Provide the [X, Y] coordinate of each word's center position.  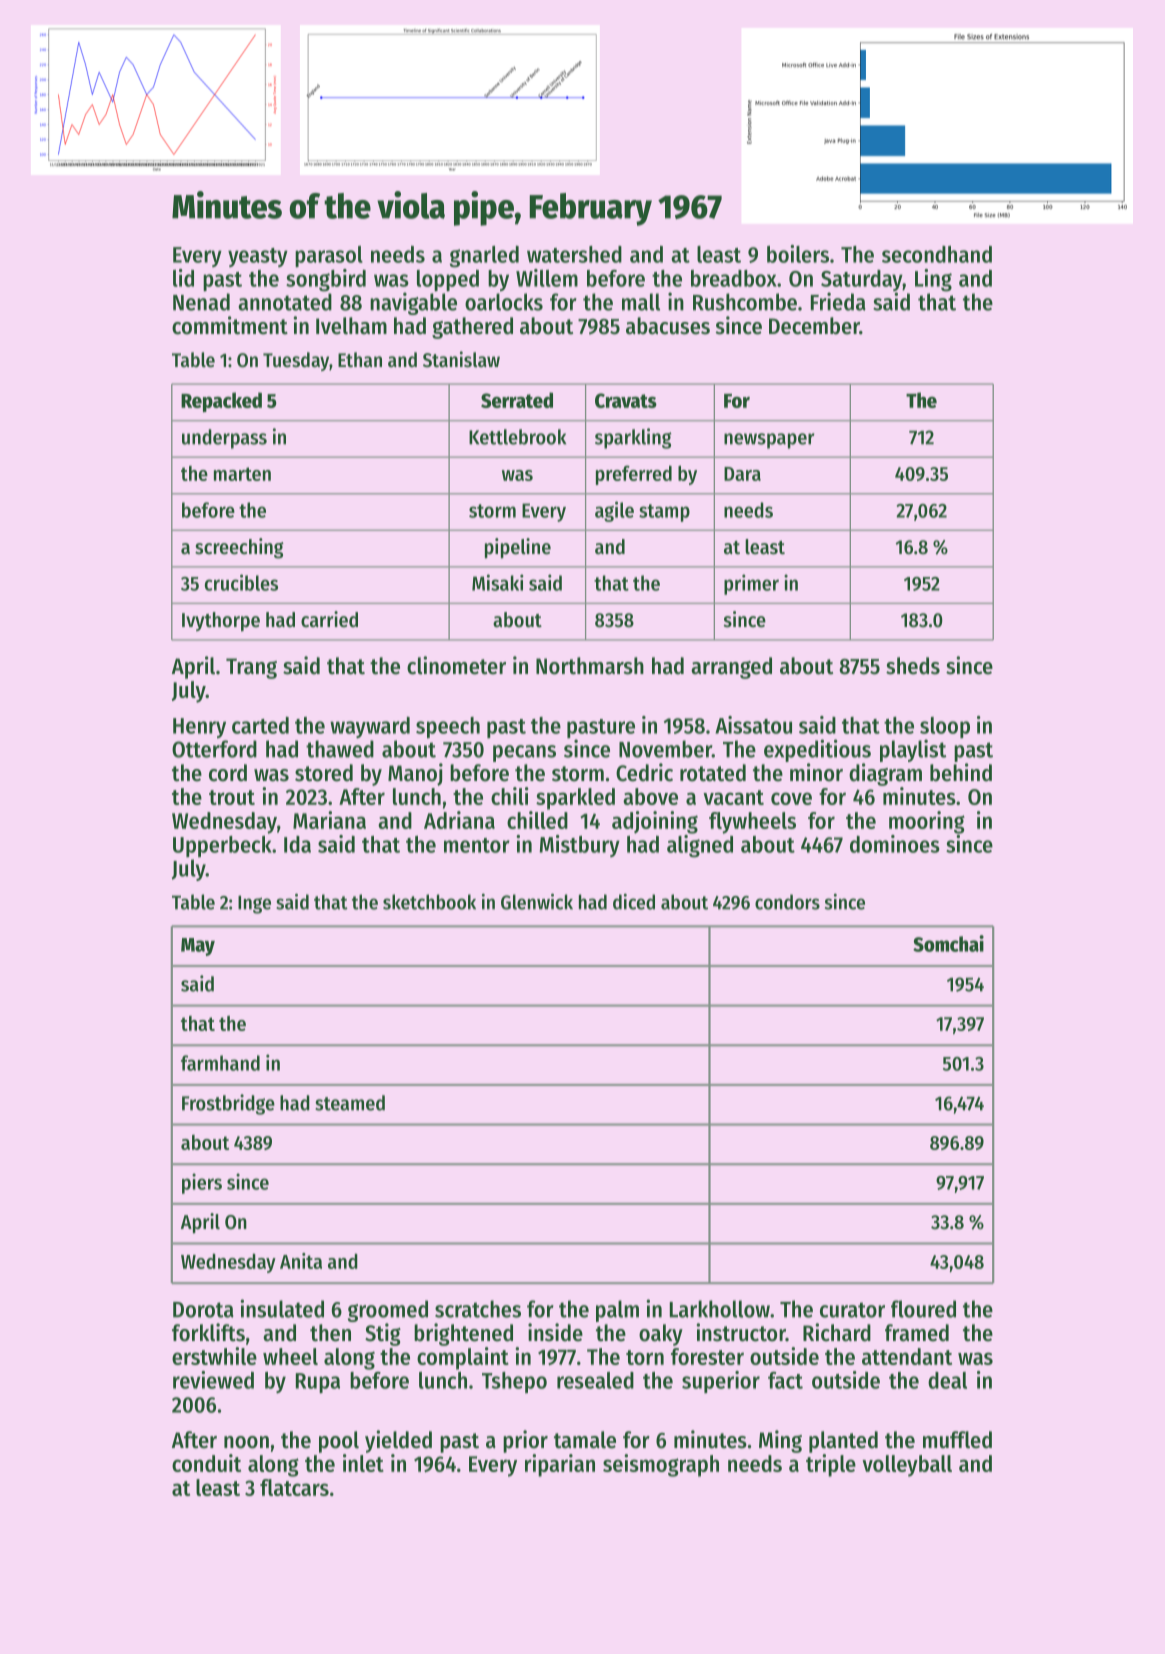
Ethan [360, 360]
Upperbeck [222, 846]
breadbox [734, 278]
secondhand [937, 254]
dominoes [895, 844]
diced [634, 902]
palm [617, 1311]
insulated [282, 1308]
